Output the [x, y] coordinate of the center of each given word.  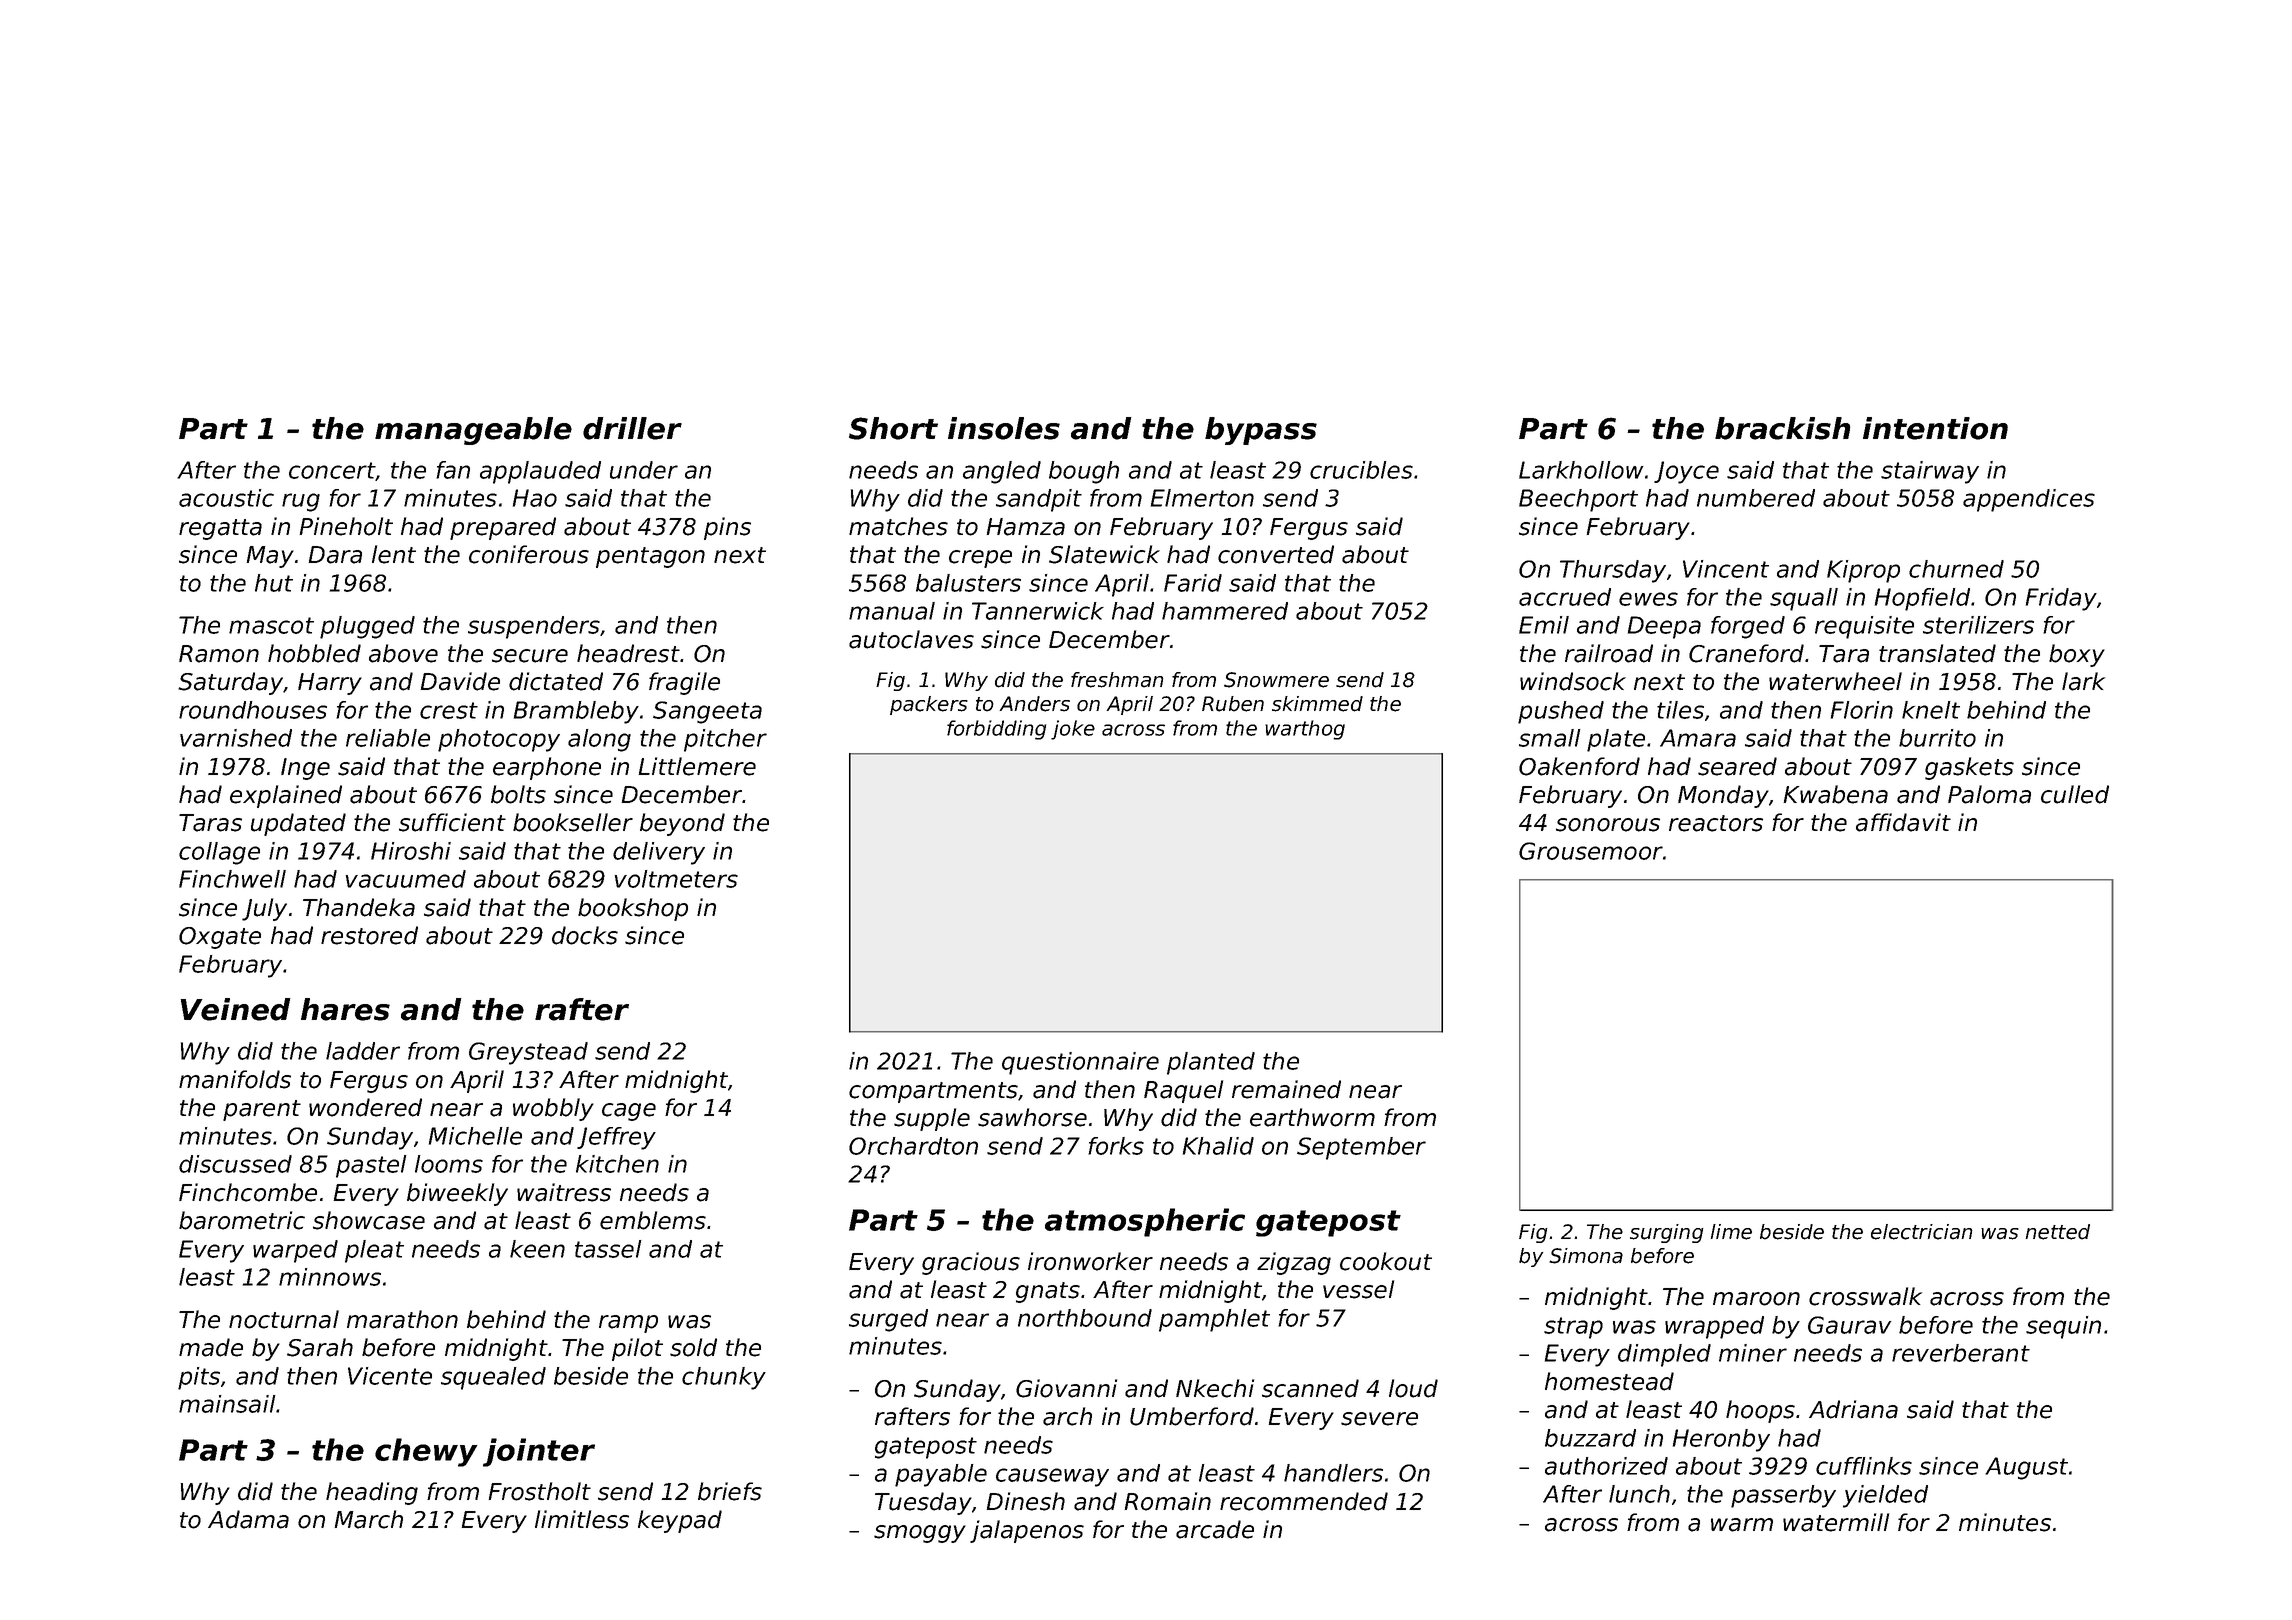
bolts [518, 794]
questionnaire [1080, 1063]
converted [1276, 554]
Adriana [1853, 1409]
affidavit [1903, 822]
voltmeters [676, 879]
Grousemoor [1591, 851]
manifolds [235, 1079]
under [644, 470]
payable [941, 1475]
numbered [1756, 498]
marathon [402, 1319]
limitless [582, 1519]
